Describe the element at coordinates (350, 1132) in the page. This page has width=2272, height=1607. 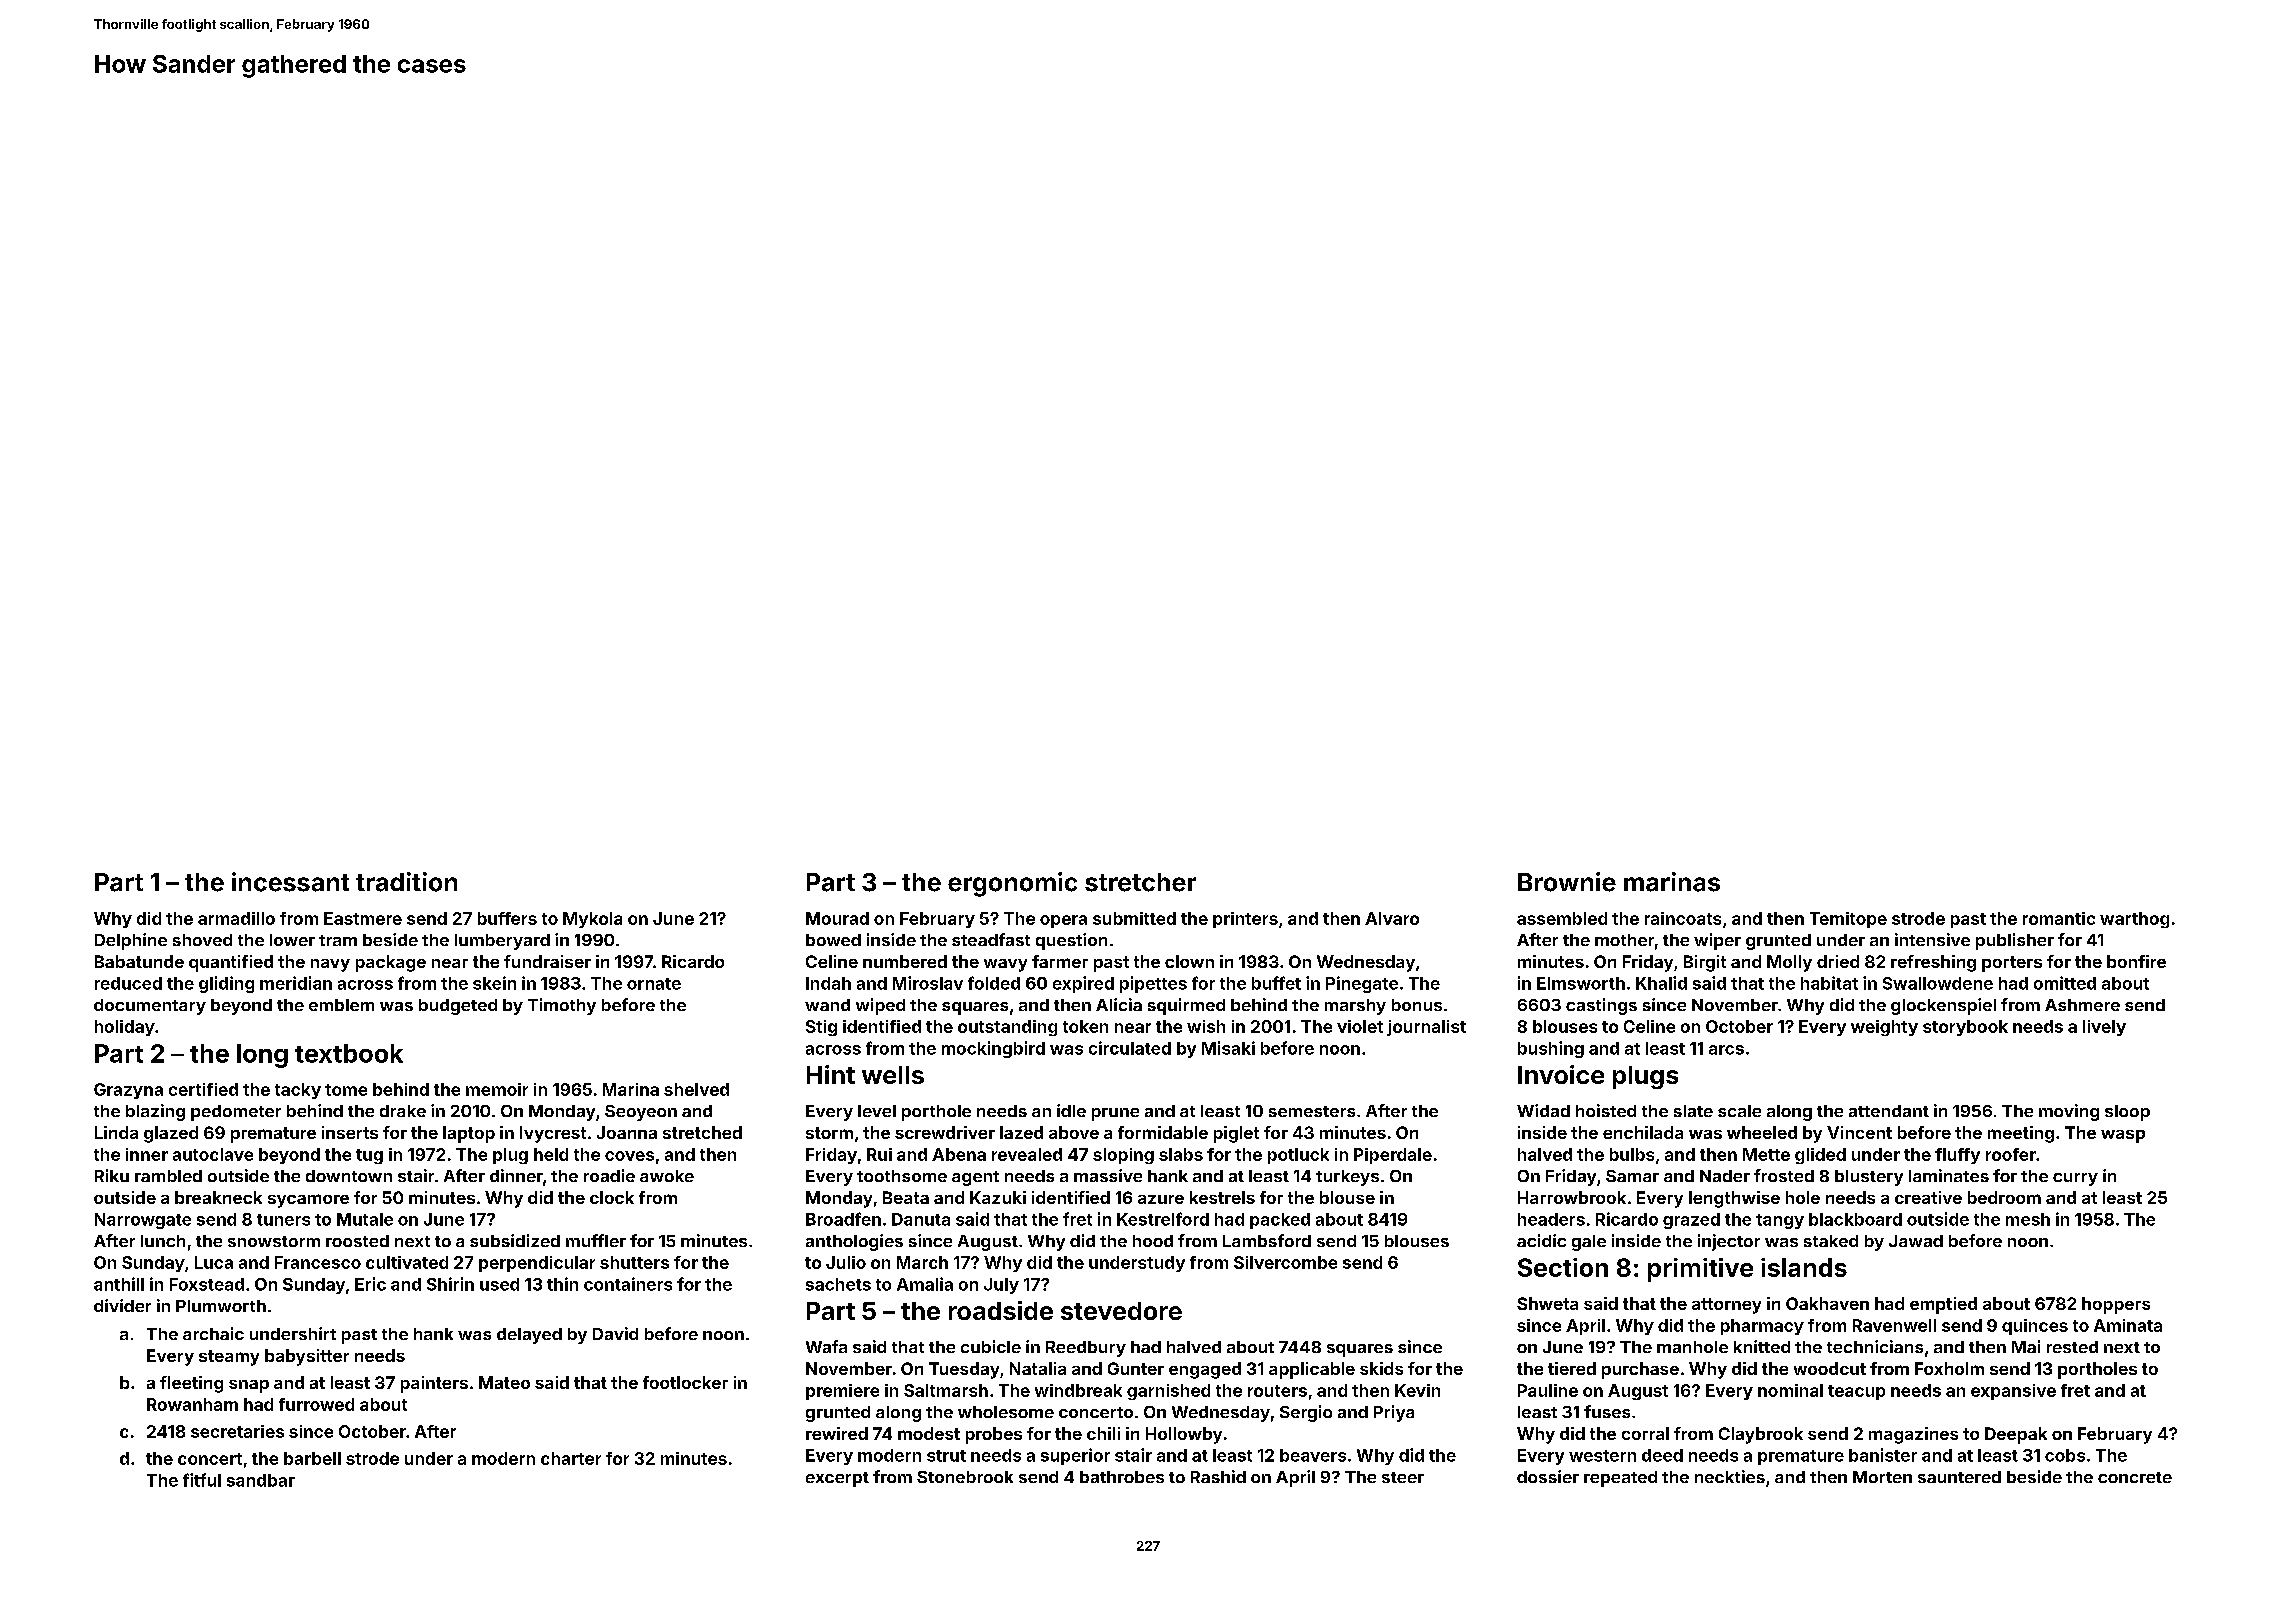
I see `inserts` at that location.
